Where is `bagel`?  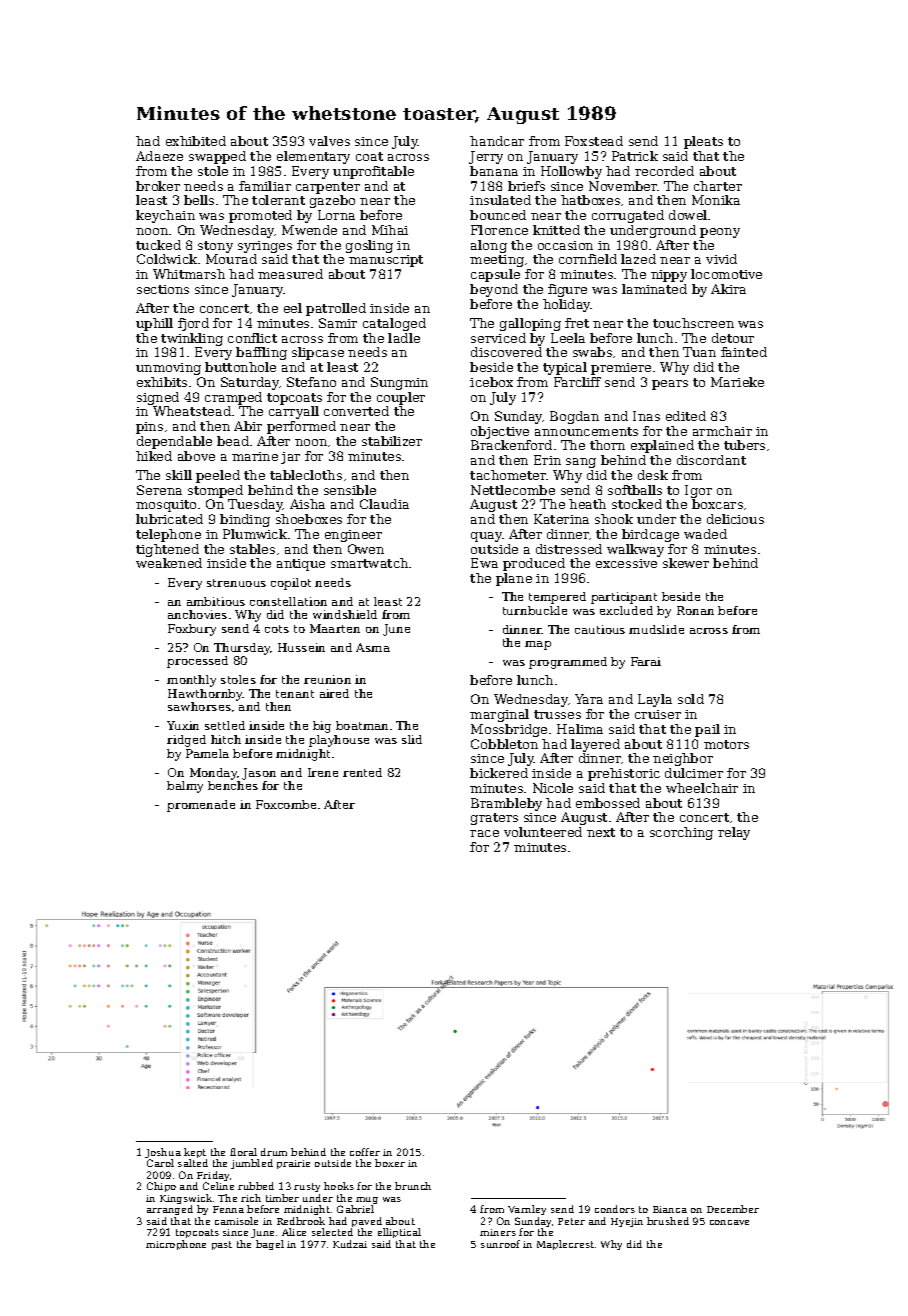 bagel is located at coordinates (270, 1245).
